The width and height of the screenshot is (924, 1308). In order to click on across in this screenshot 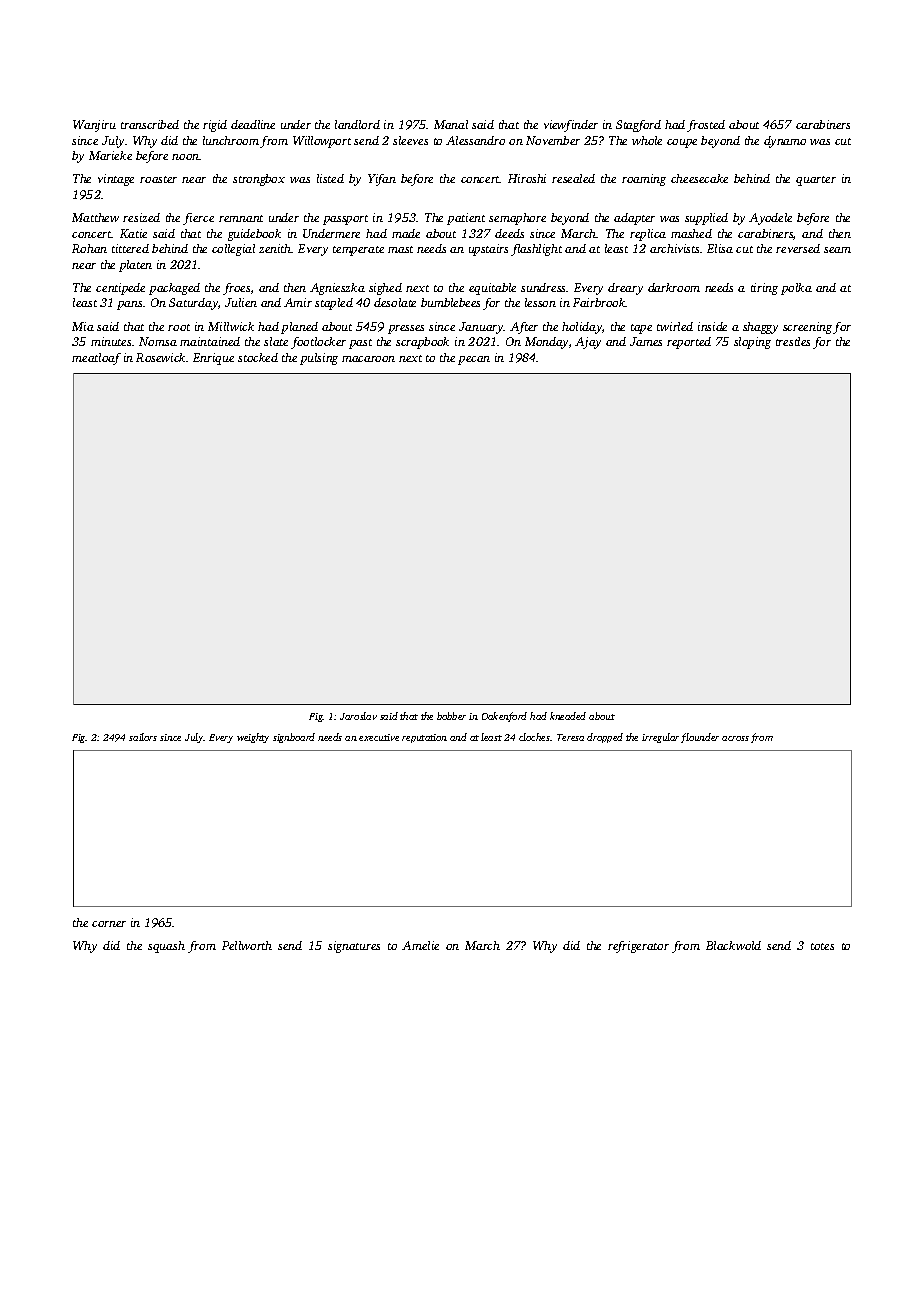, I will do `click(735, 738)`.
